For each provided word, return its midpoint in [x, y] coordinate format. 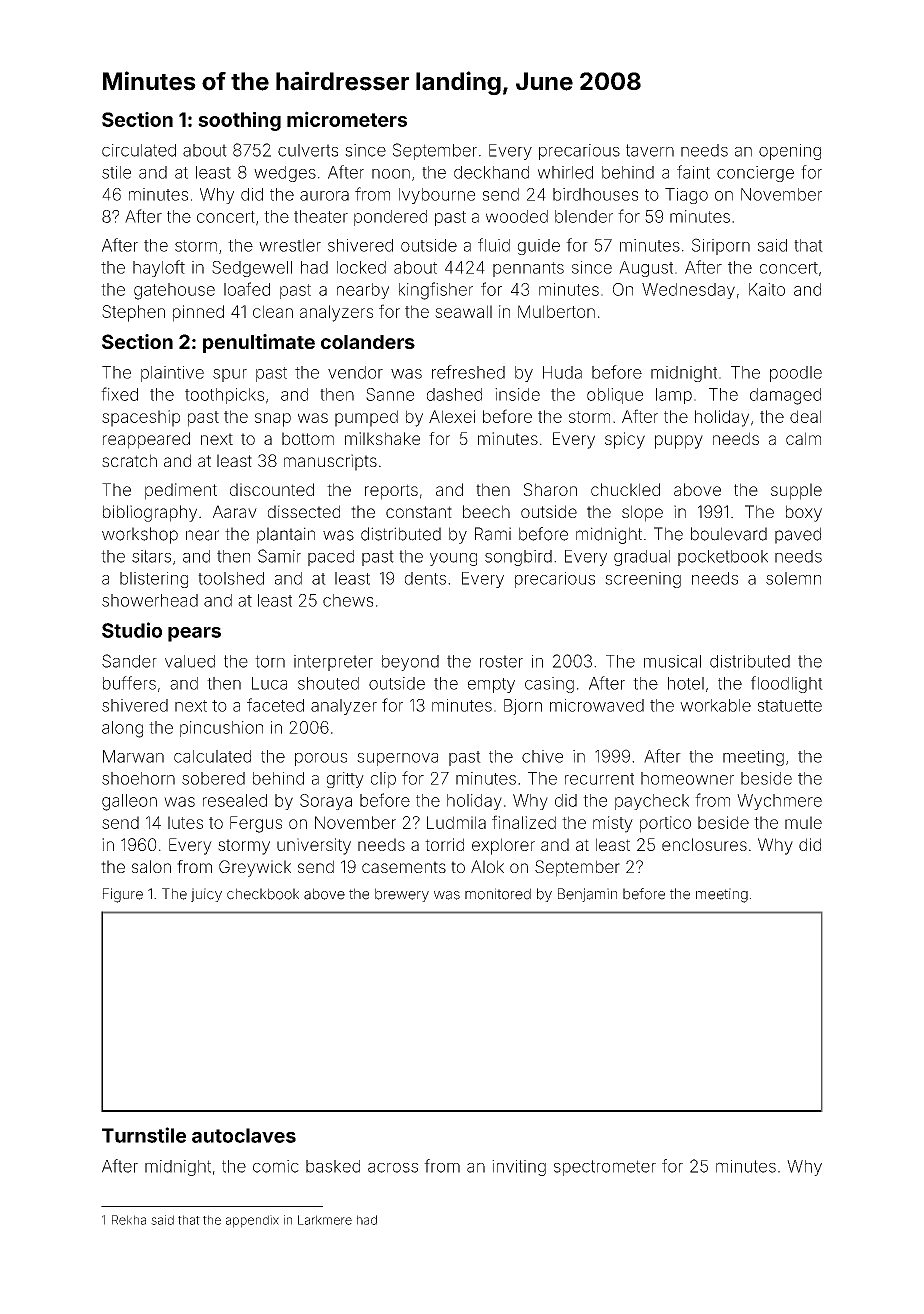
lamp [674, 396]
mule [803, 822]
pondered [390, 218]
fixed [119, 394]
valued [190, 661]
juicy [206, 895]
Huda [562, 372]
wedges [285, 174]
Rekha [129, 1220]
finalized [524, 822]
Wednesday [688, 291]
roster [501, 661]
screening [643, 580]
